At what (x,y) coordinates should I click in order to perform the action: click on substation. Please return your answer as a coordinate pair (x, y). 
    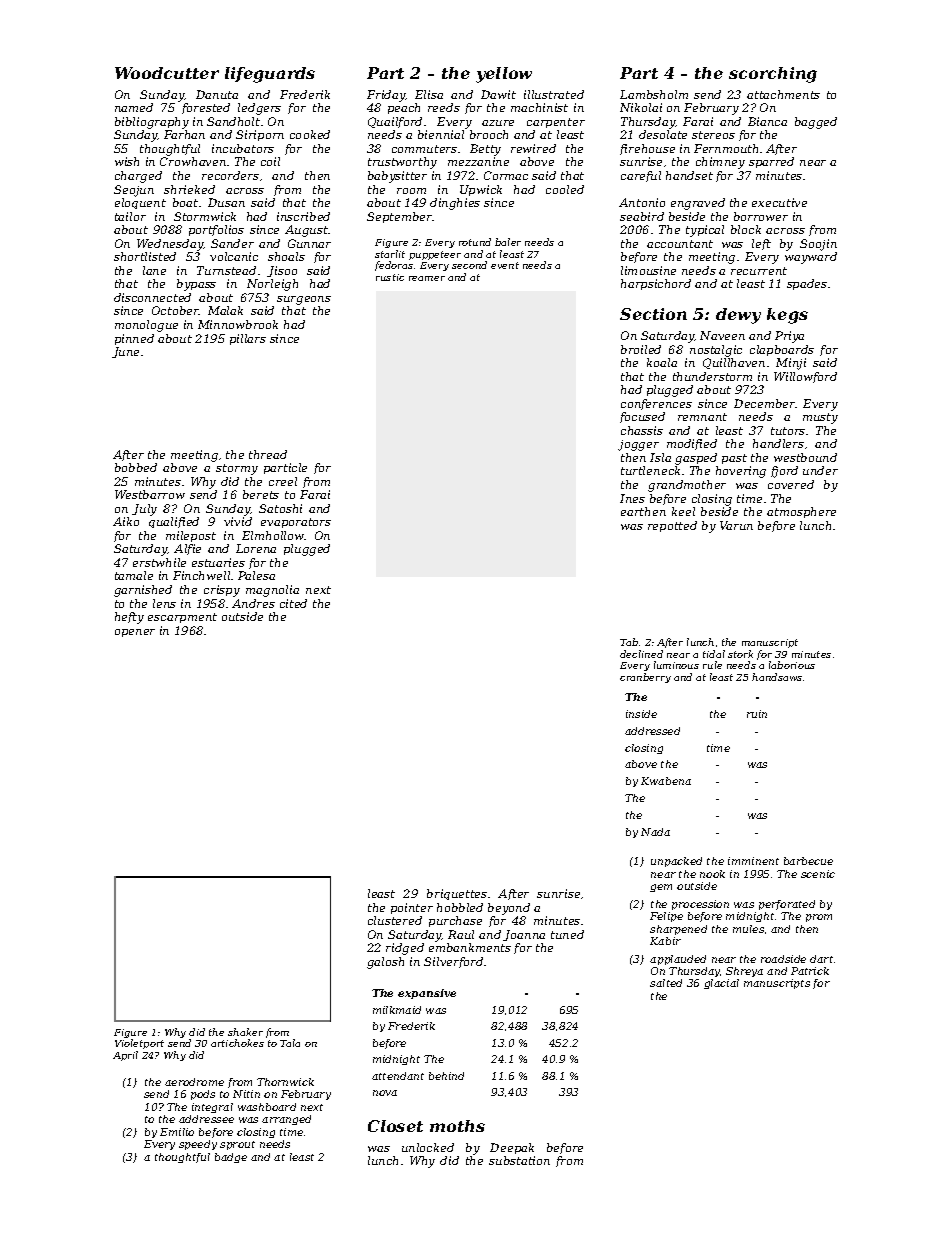
    Looking at the image, I should click on (519, 1160).
